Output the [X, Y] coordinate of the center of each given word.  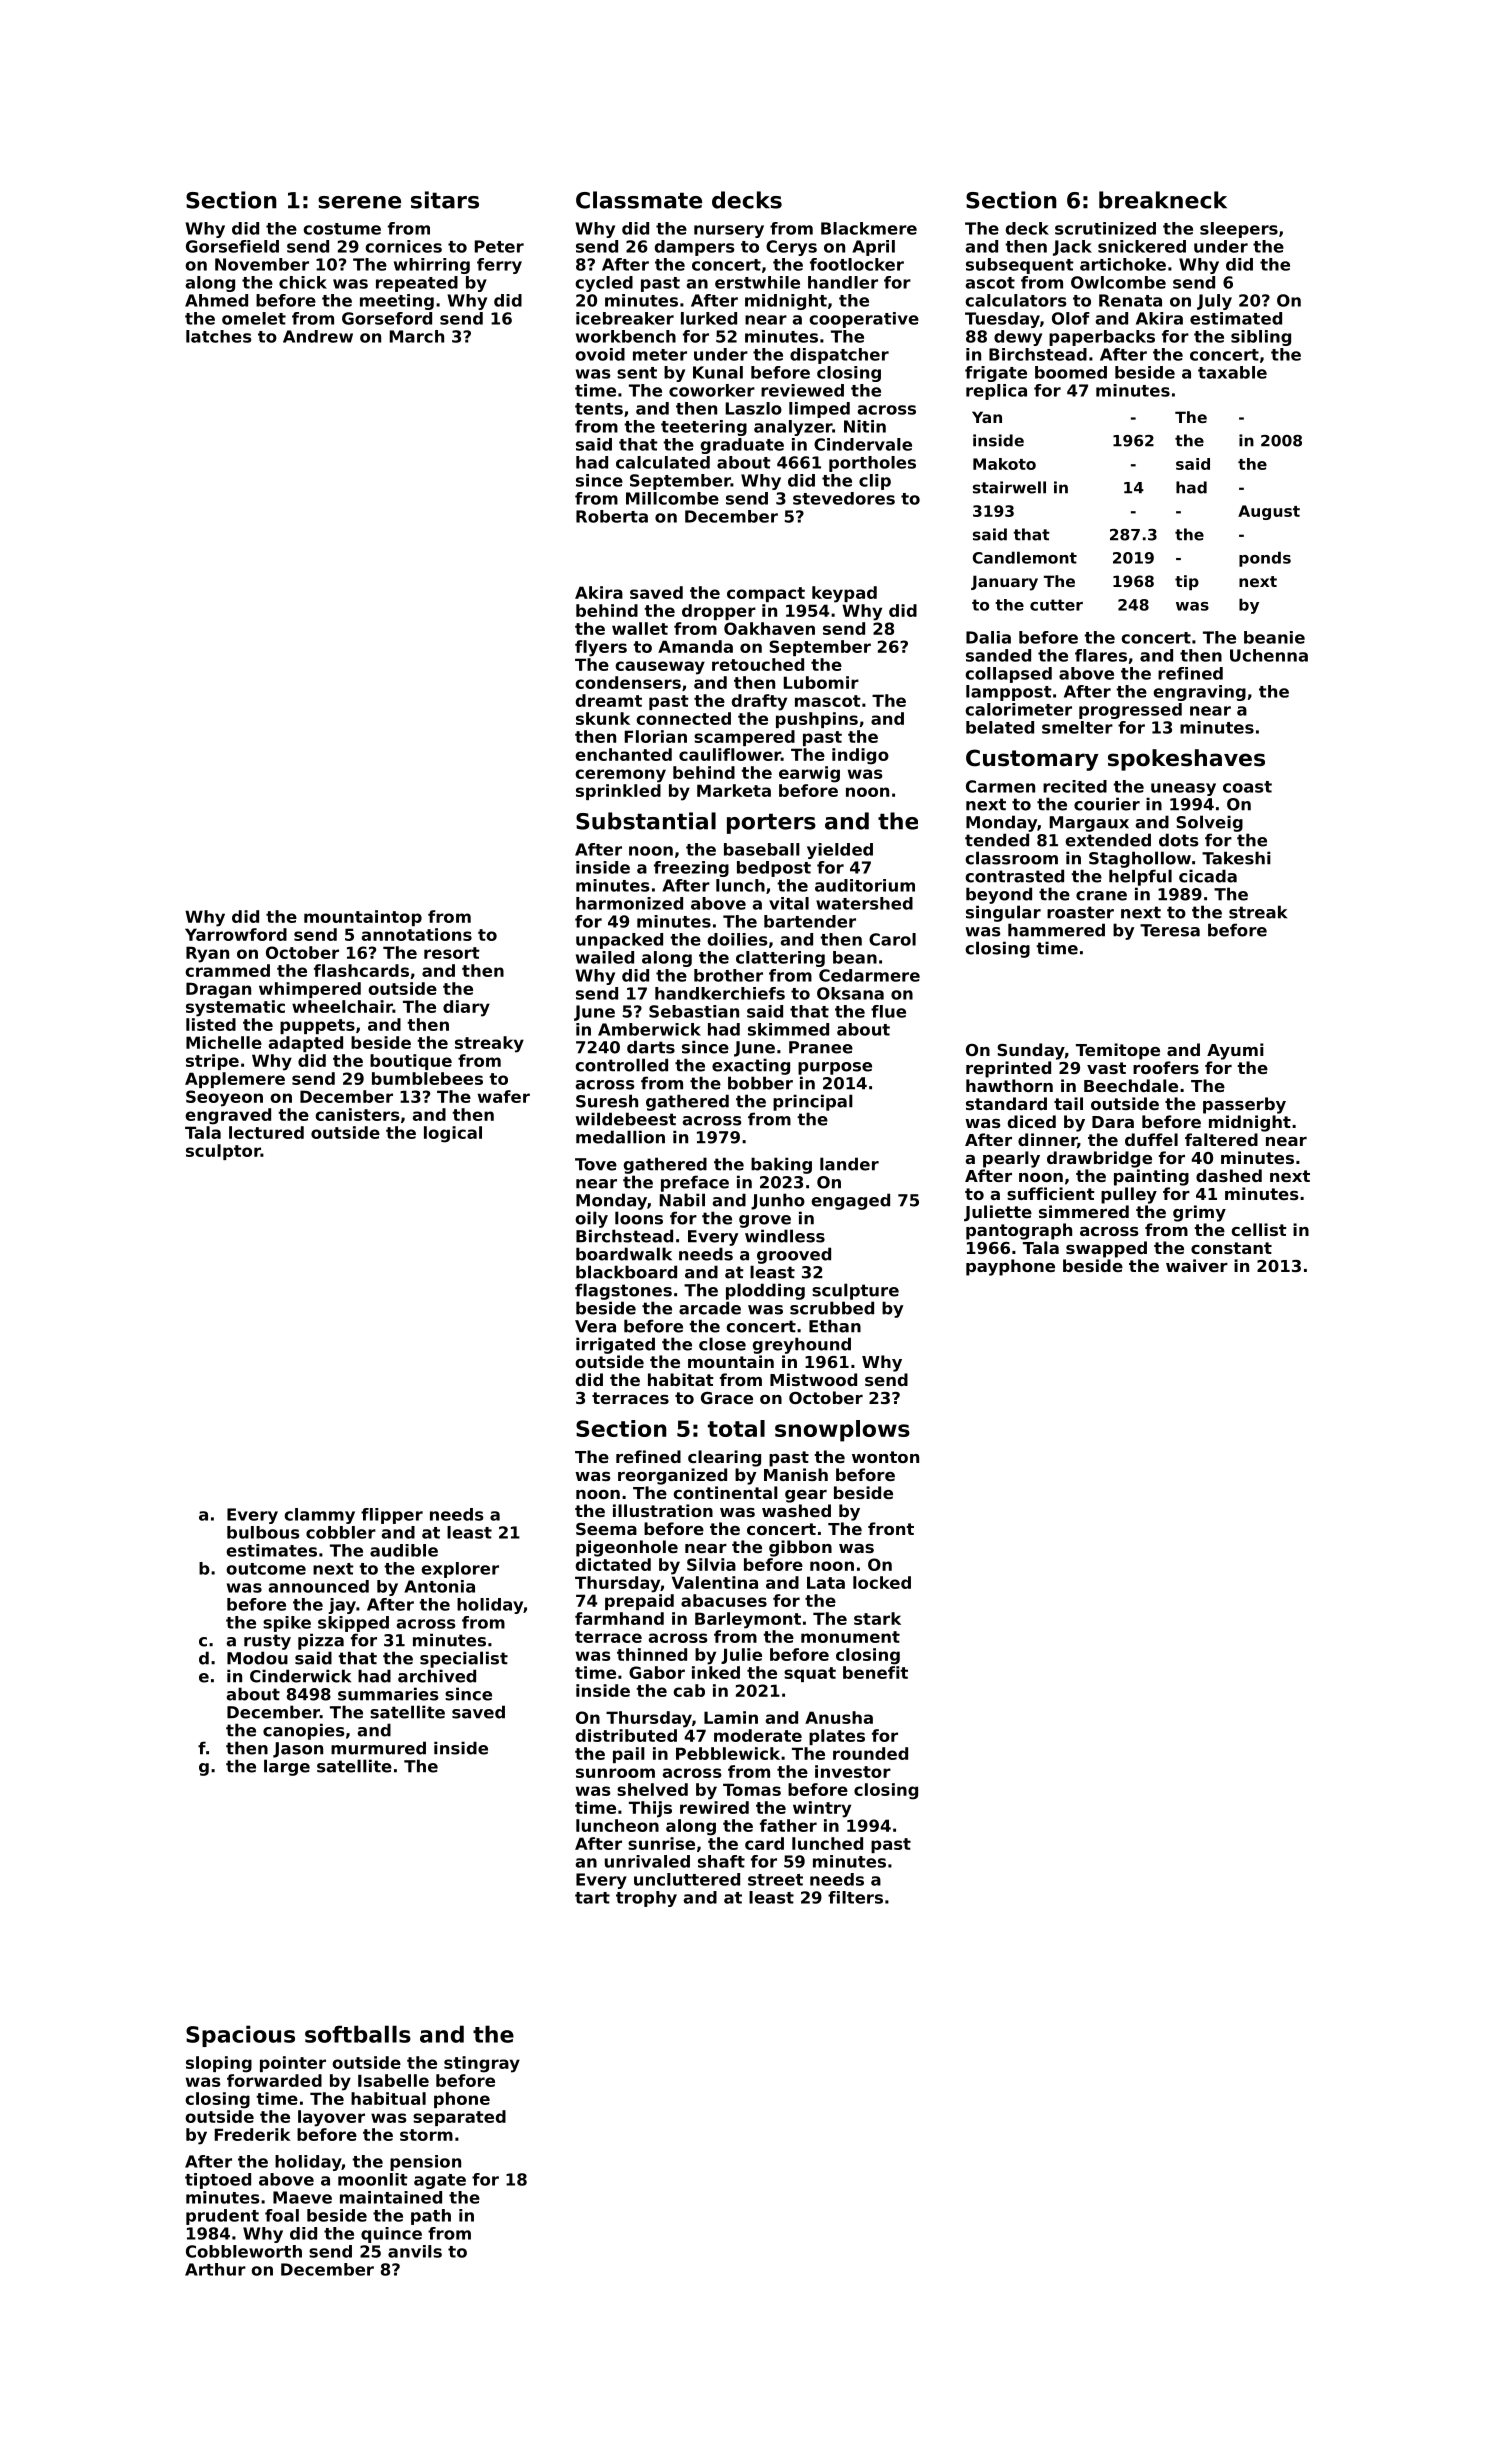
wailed [605, 957]
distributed [626, 1735]
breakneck [1163, 200]
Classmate [639, 200]
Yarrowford [236, 934]
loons [639, 1218]
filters [855, 1897]
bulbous [263, 1532]
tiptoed [218, 2181]
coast [1247, 787]
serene [359, 202]
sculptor [223, 1152]
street [775, 1880]
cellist [1259, 1229]
